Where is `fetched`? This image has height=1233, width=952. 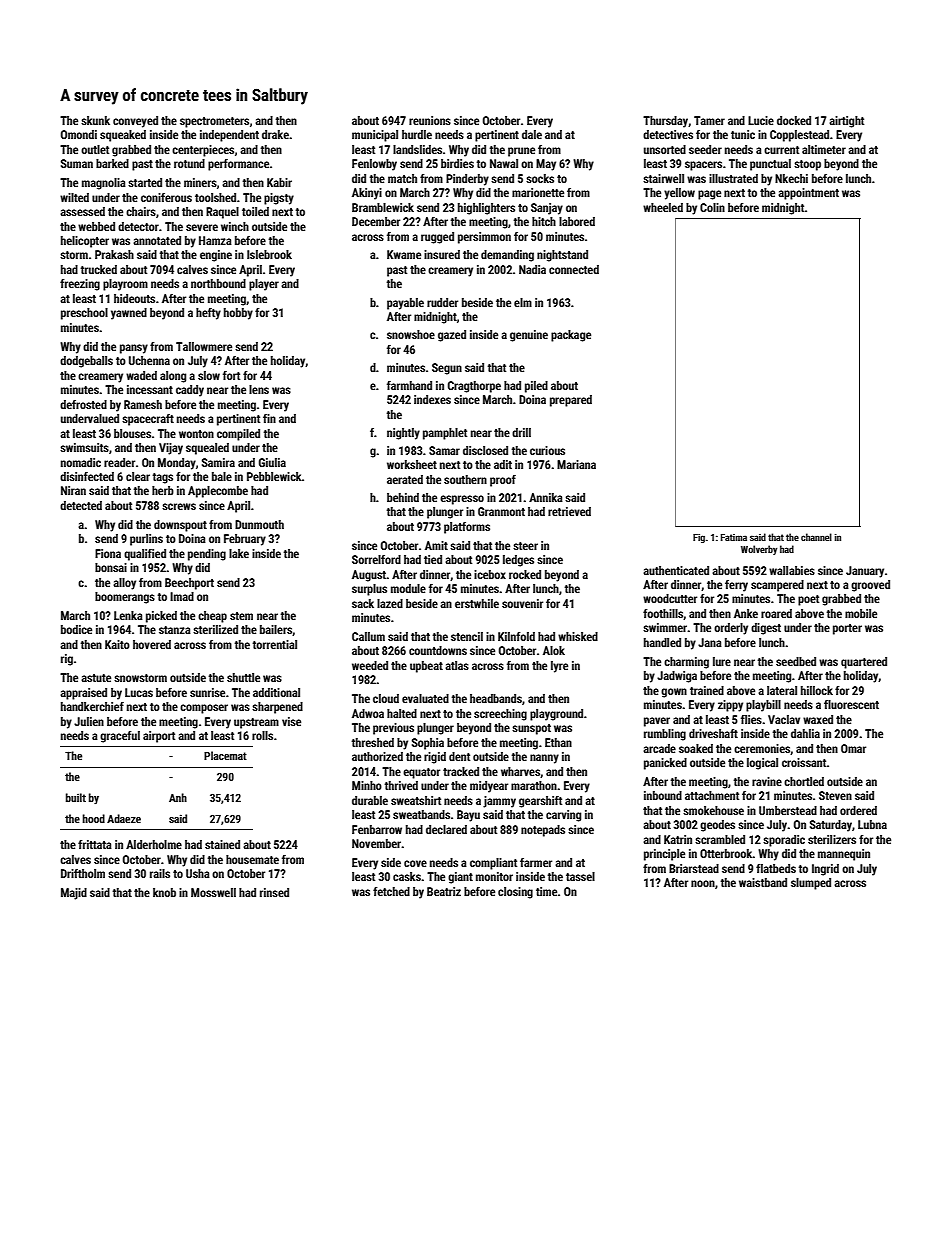 fetched is located at coordinates (391, 891).
